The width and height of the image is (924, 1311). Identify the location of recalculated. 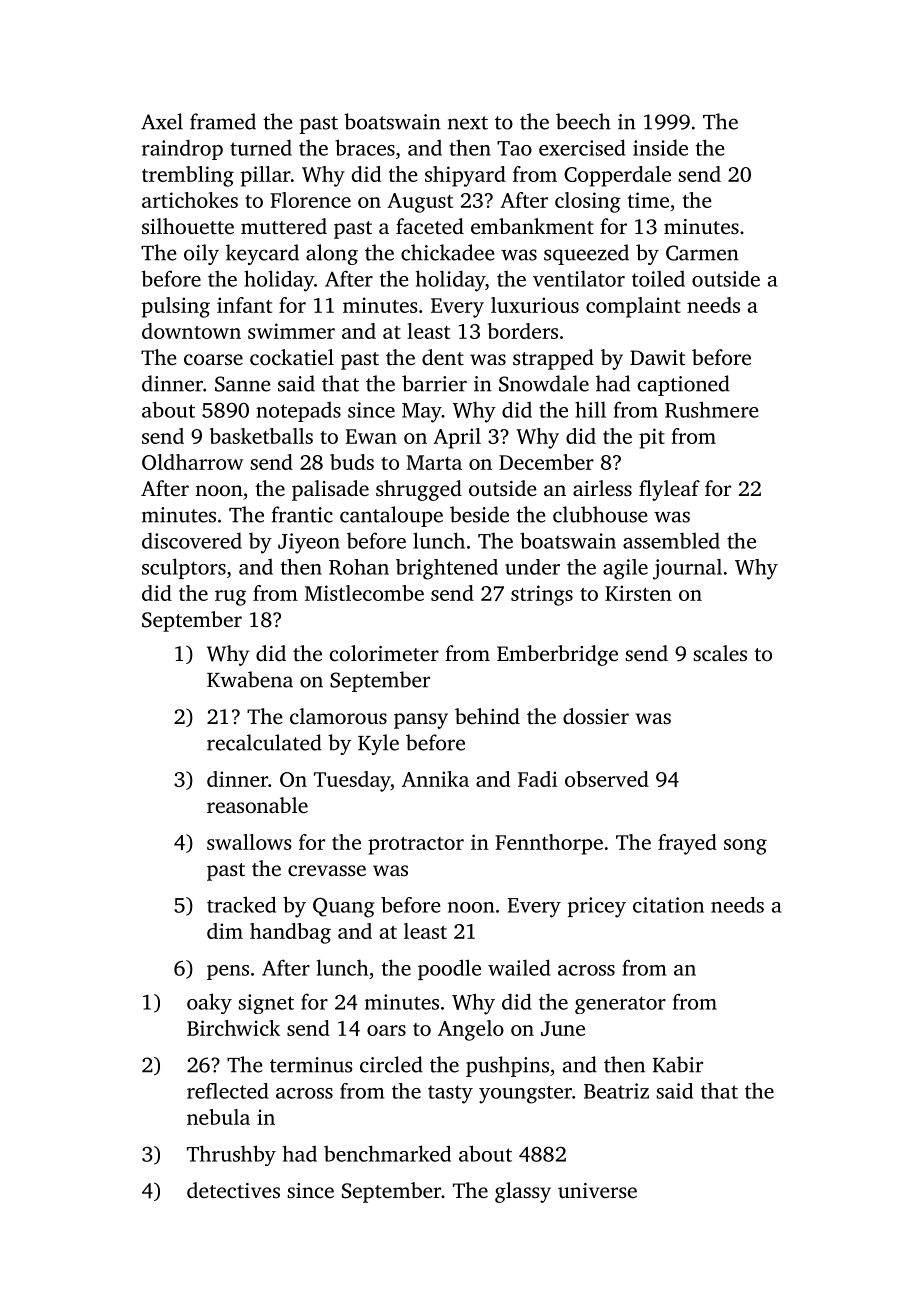
(264, 742).
